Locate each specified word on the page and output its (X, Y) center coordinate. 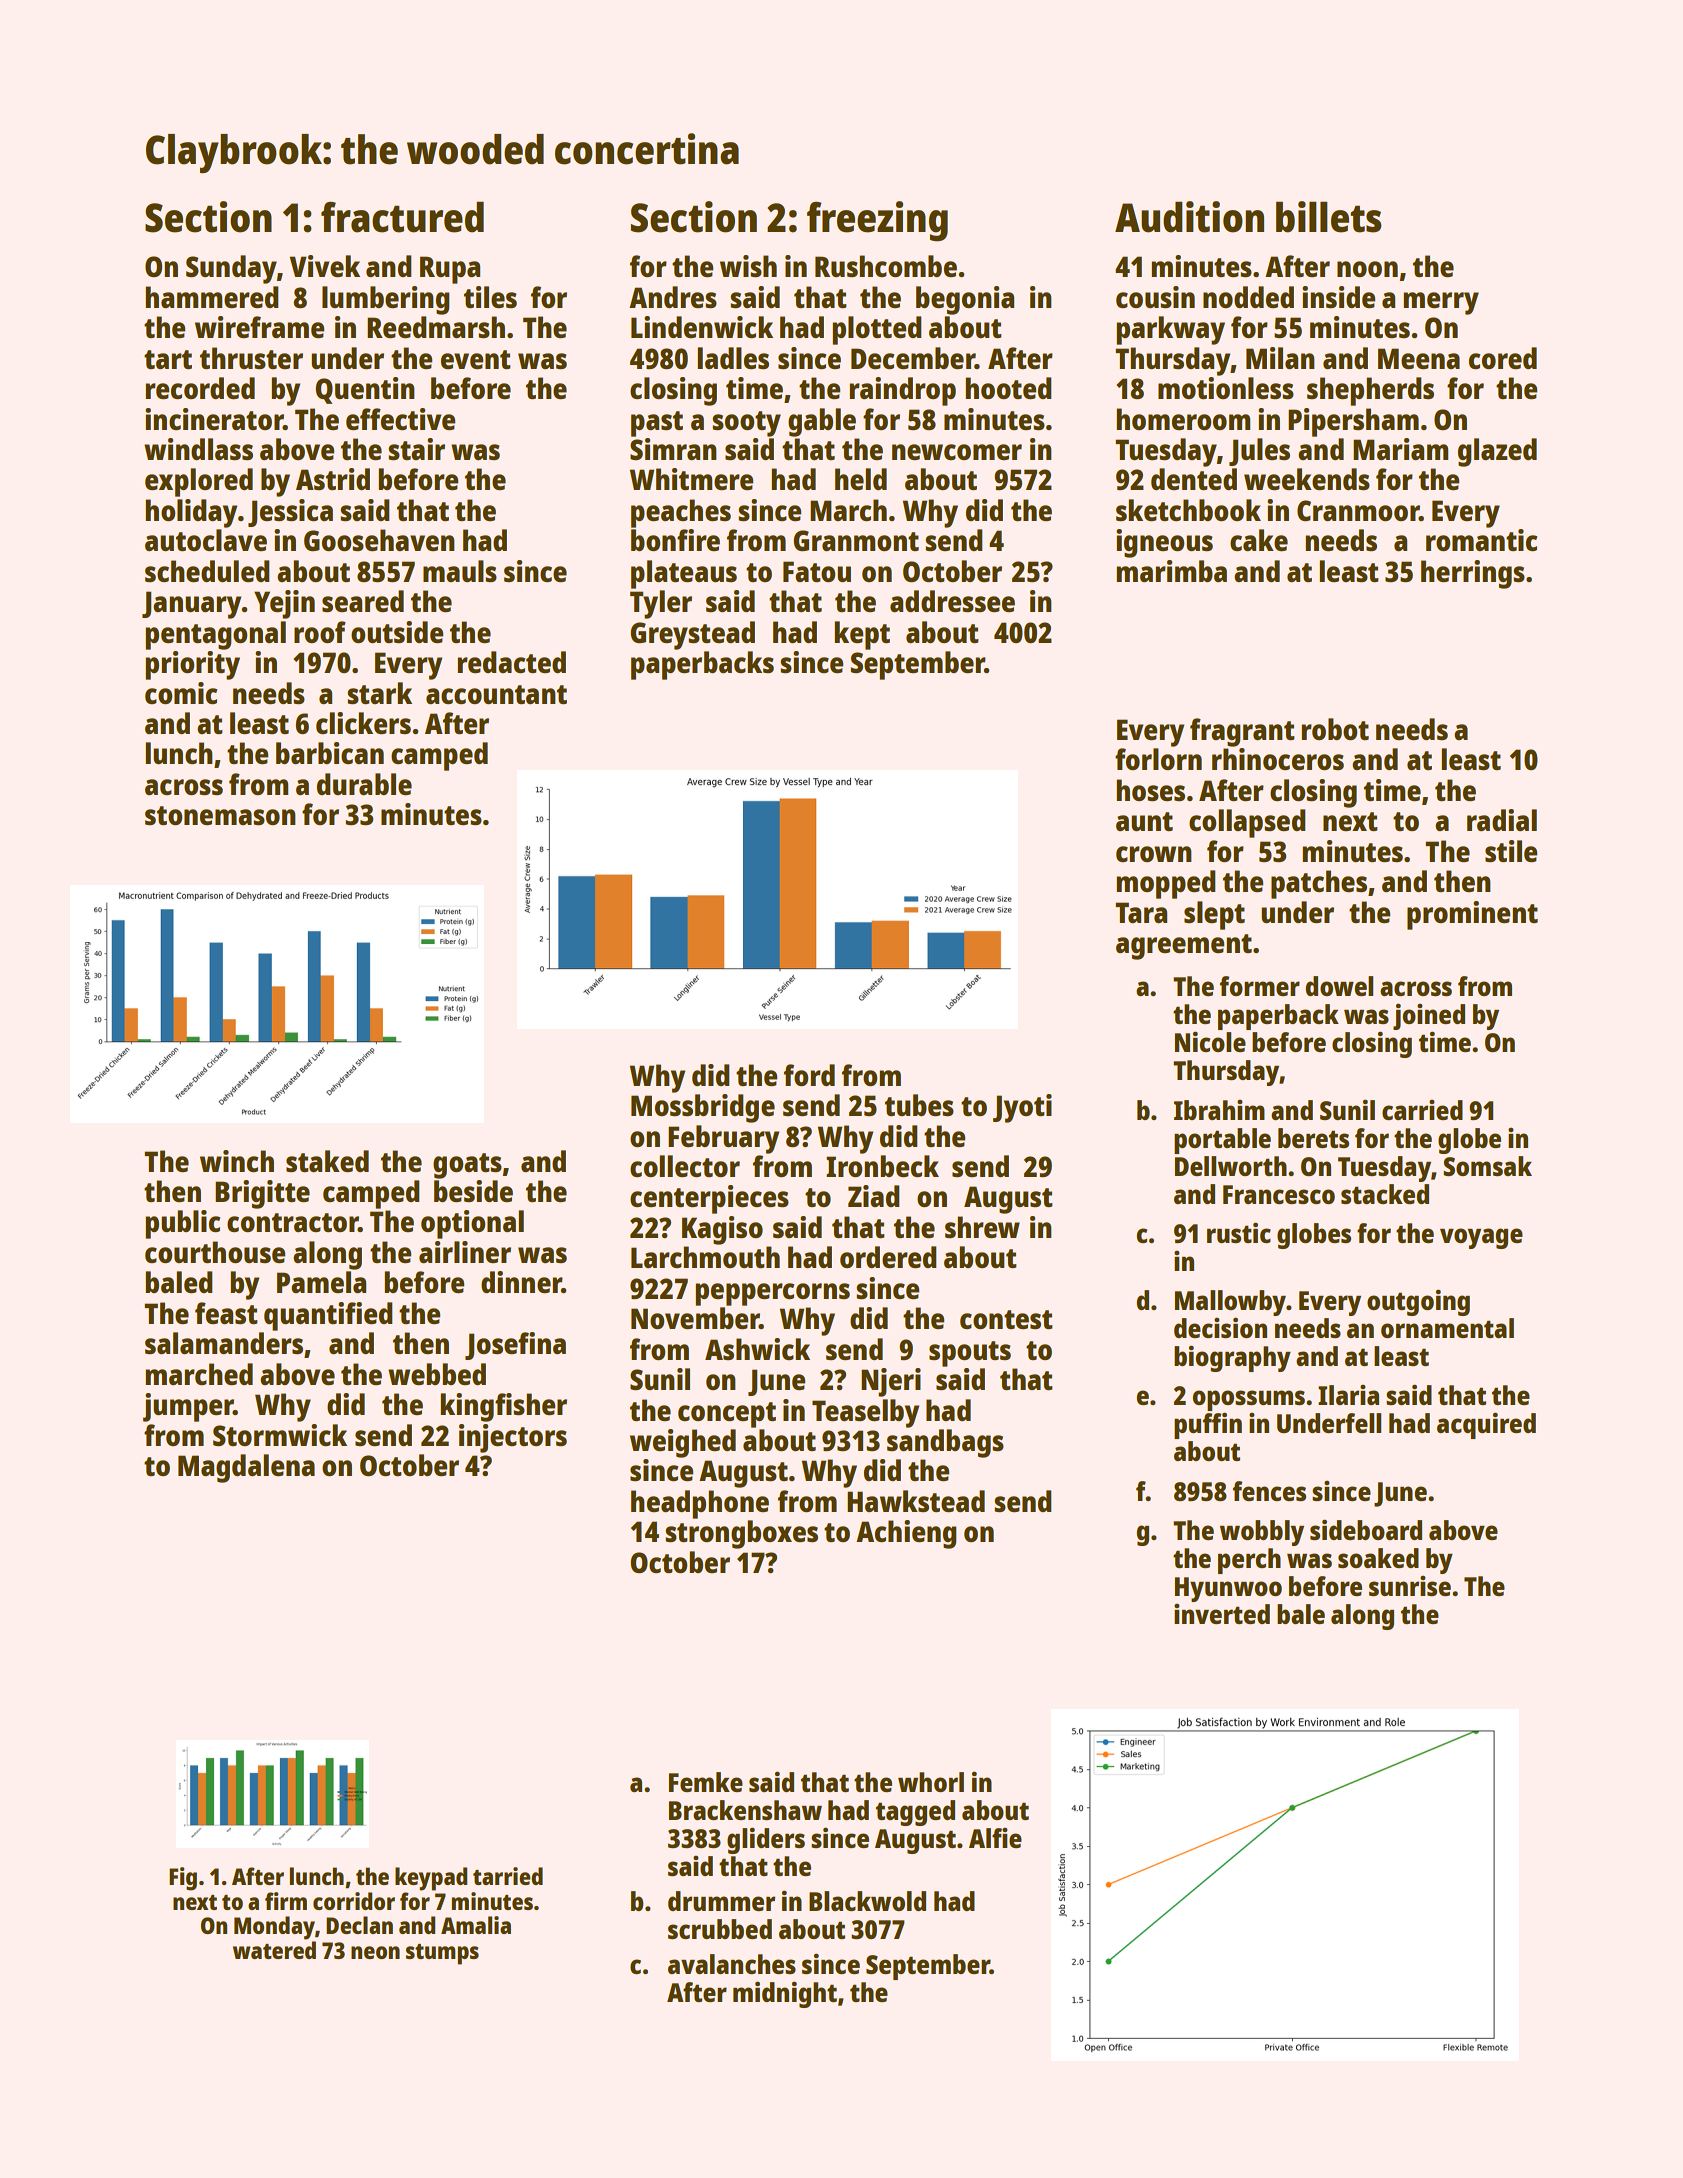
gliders (766, 1840)
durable (364, 784)
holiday (191, 513)
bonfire (675, 540)
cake (1259, 540)
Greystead (692, 635)
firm (286, 1901)
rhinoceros (1278, 759)
